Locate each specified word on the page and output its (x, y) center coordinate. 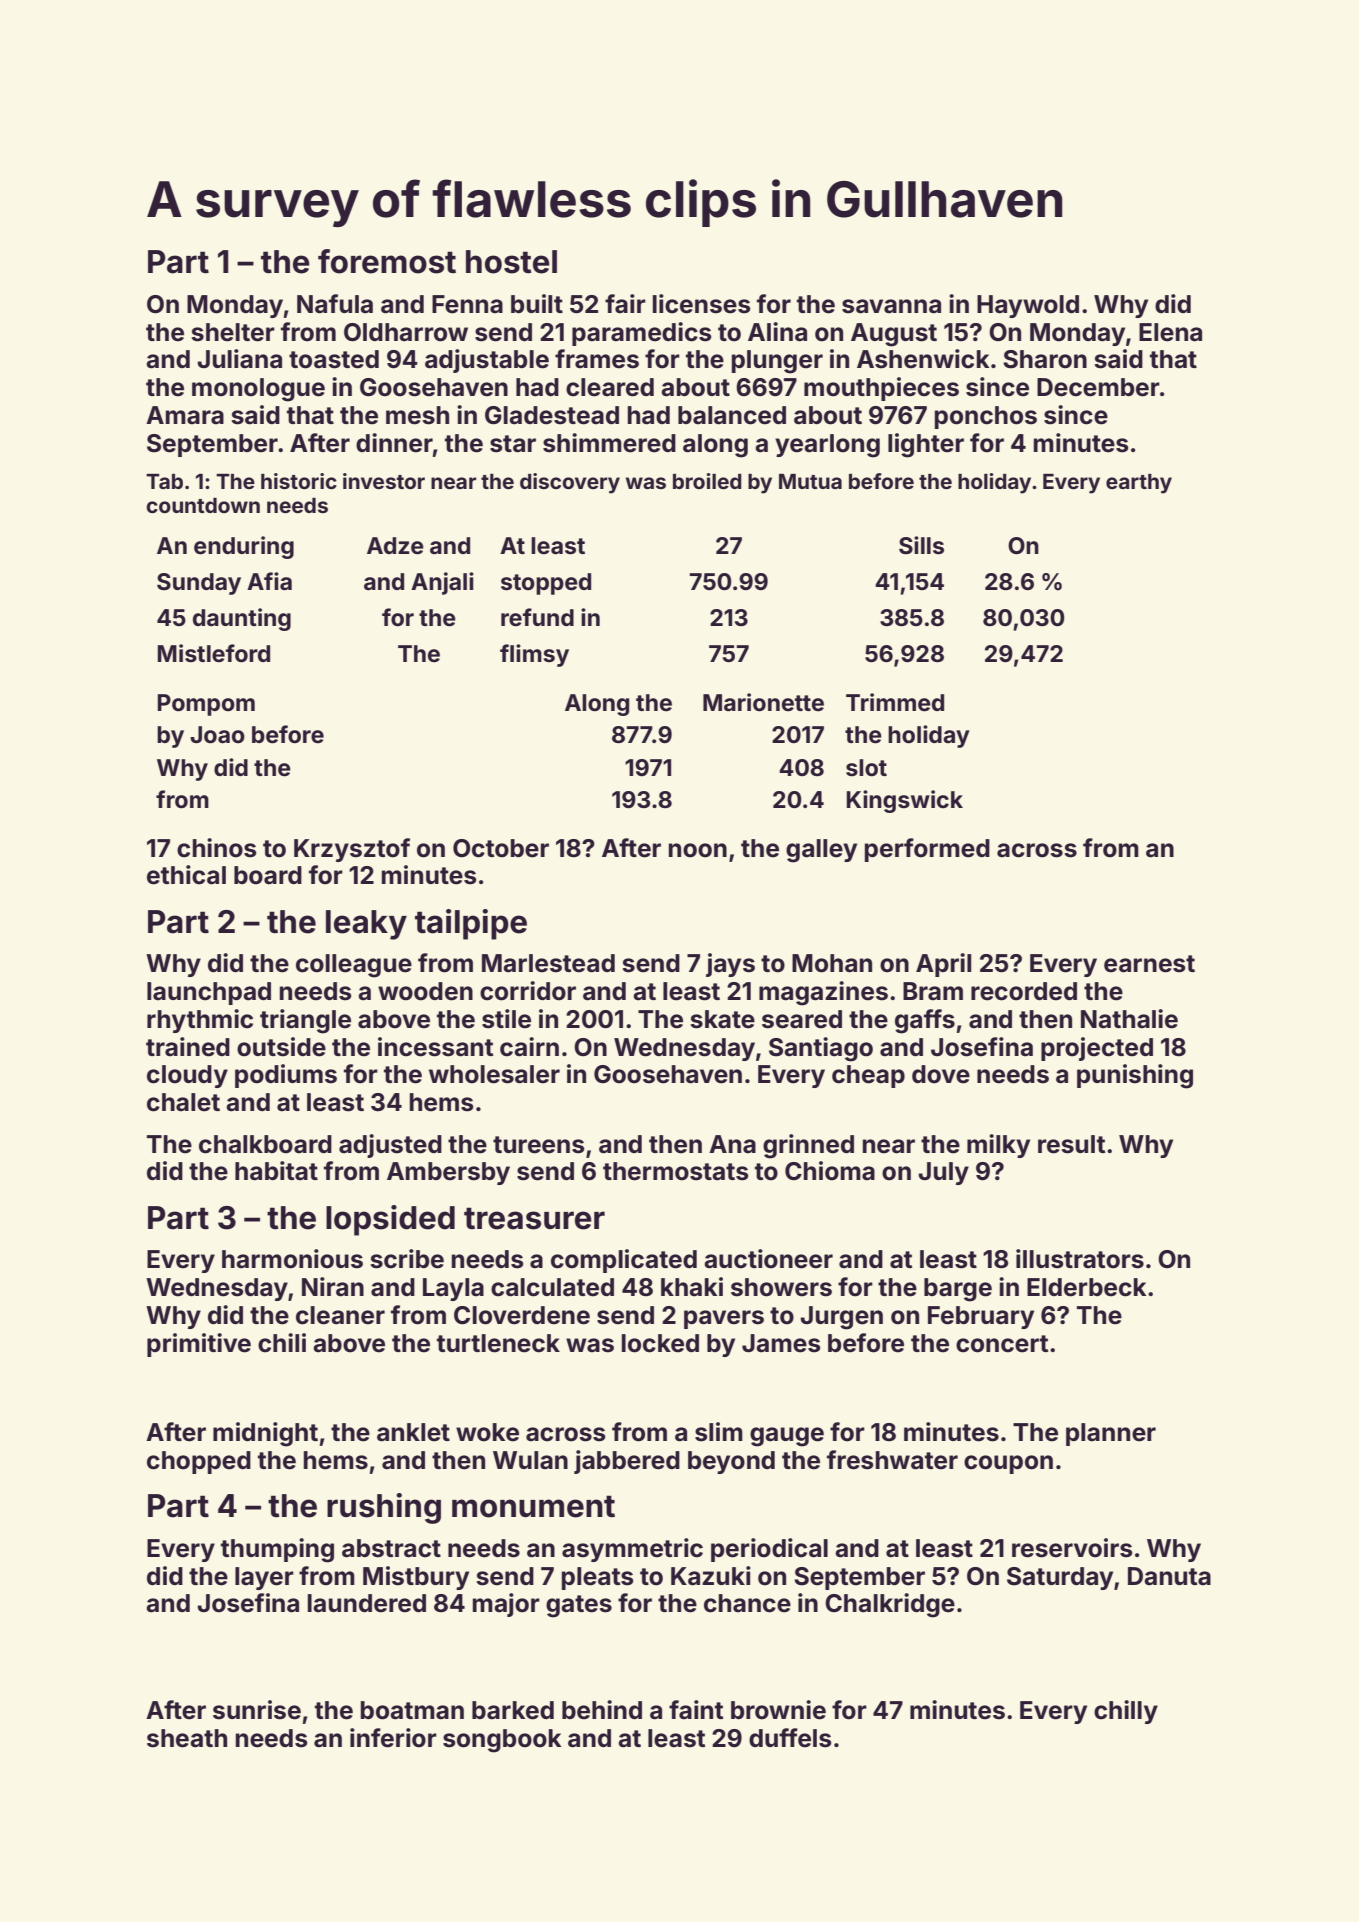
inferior (393, 1738)
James (781, 1343)
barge (958, 1290)
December (1098, 387)
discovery (570, 483)
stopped (546, 584)
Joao (217, 735)
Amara (185, 415)
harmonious (292, 1259)
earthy (1139, 484)
